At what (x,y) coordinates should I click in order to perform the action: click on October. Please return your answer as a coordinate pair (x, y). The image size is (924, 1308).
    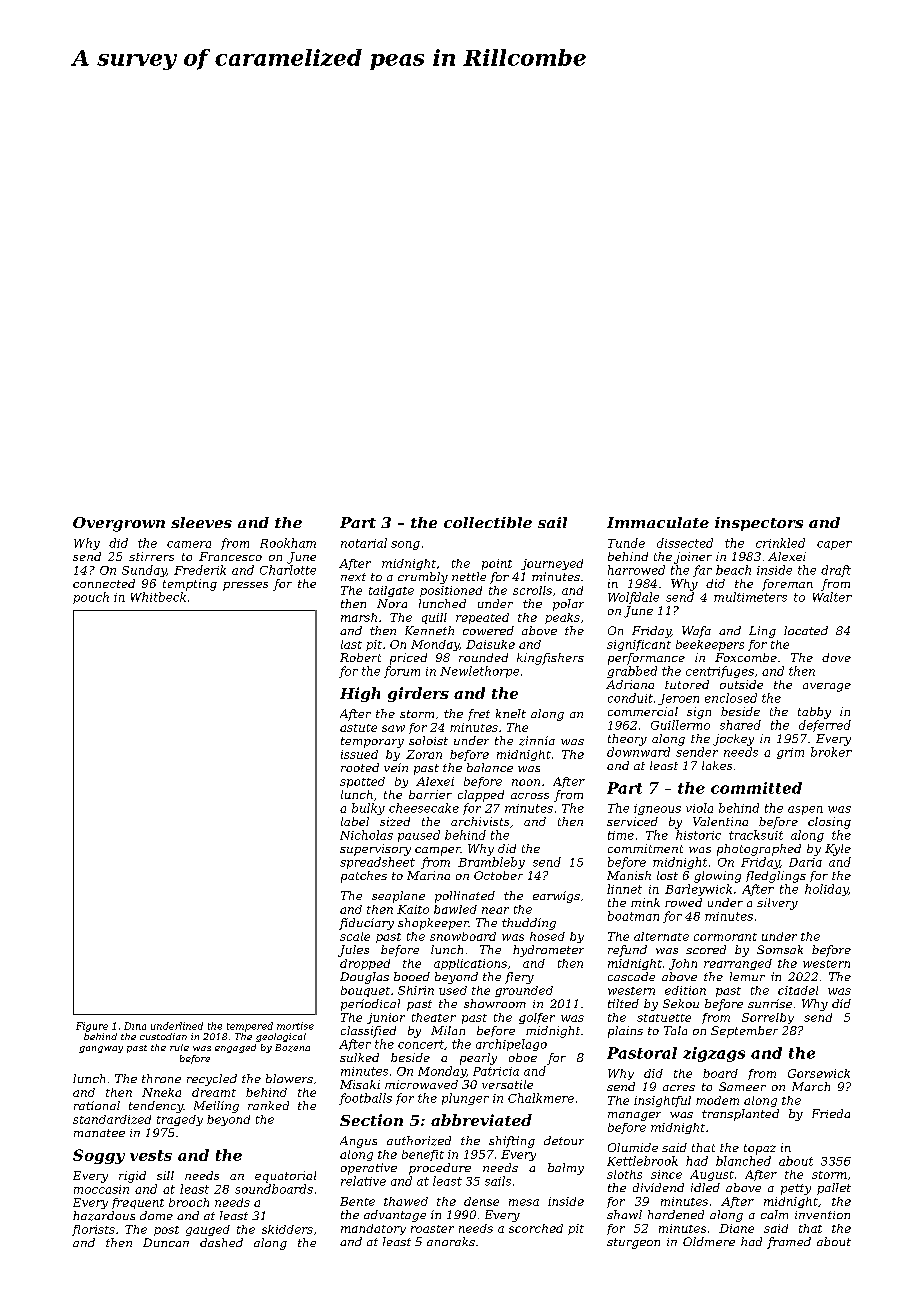
    Looking at the image, I should click on (498, 875).
